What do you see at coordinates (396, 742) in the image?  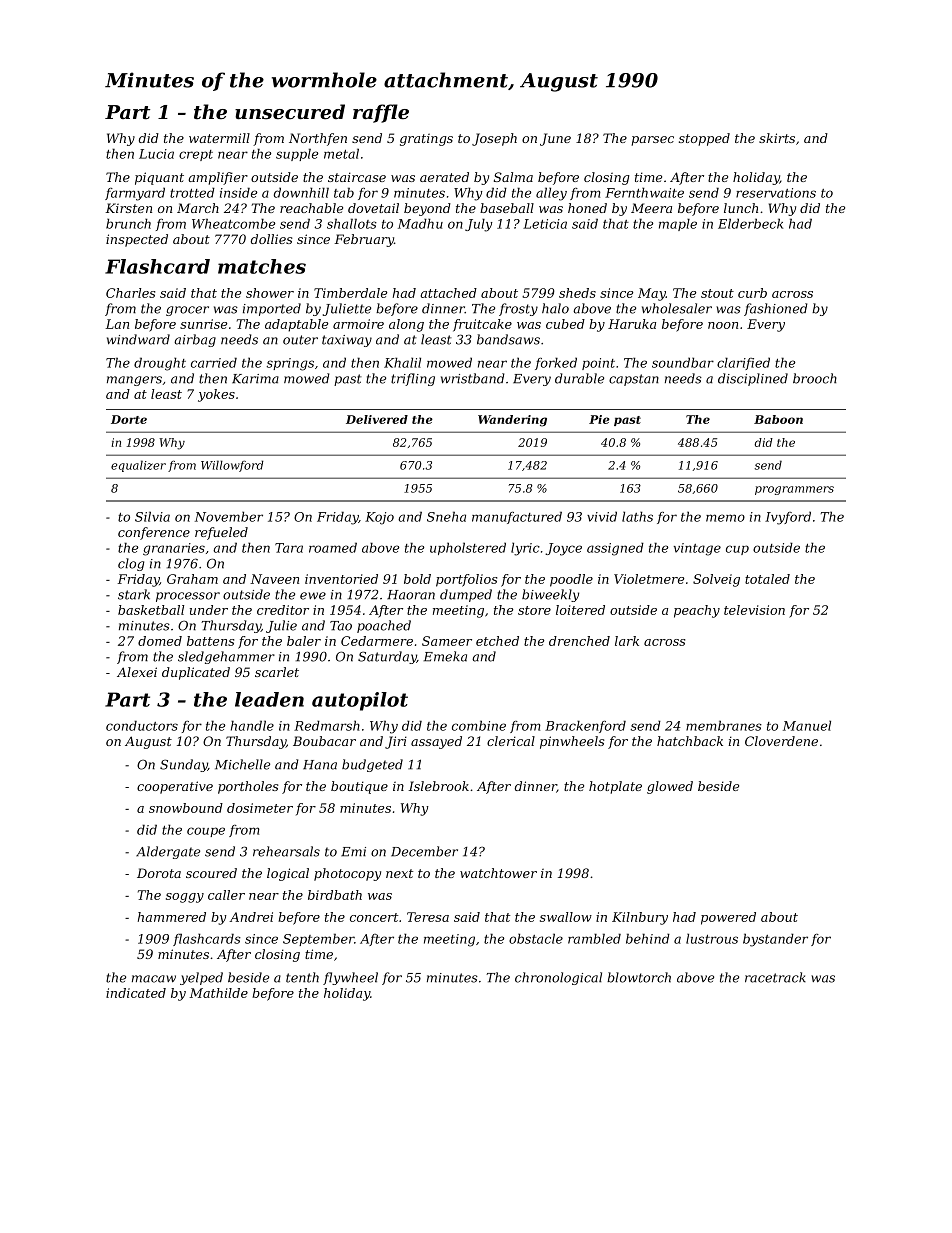 I see `Jiri` at bounding box center [396, 742].
